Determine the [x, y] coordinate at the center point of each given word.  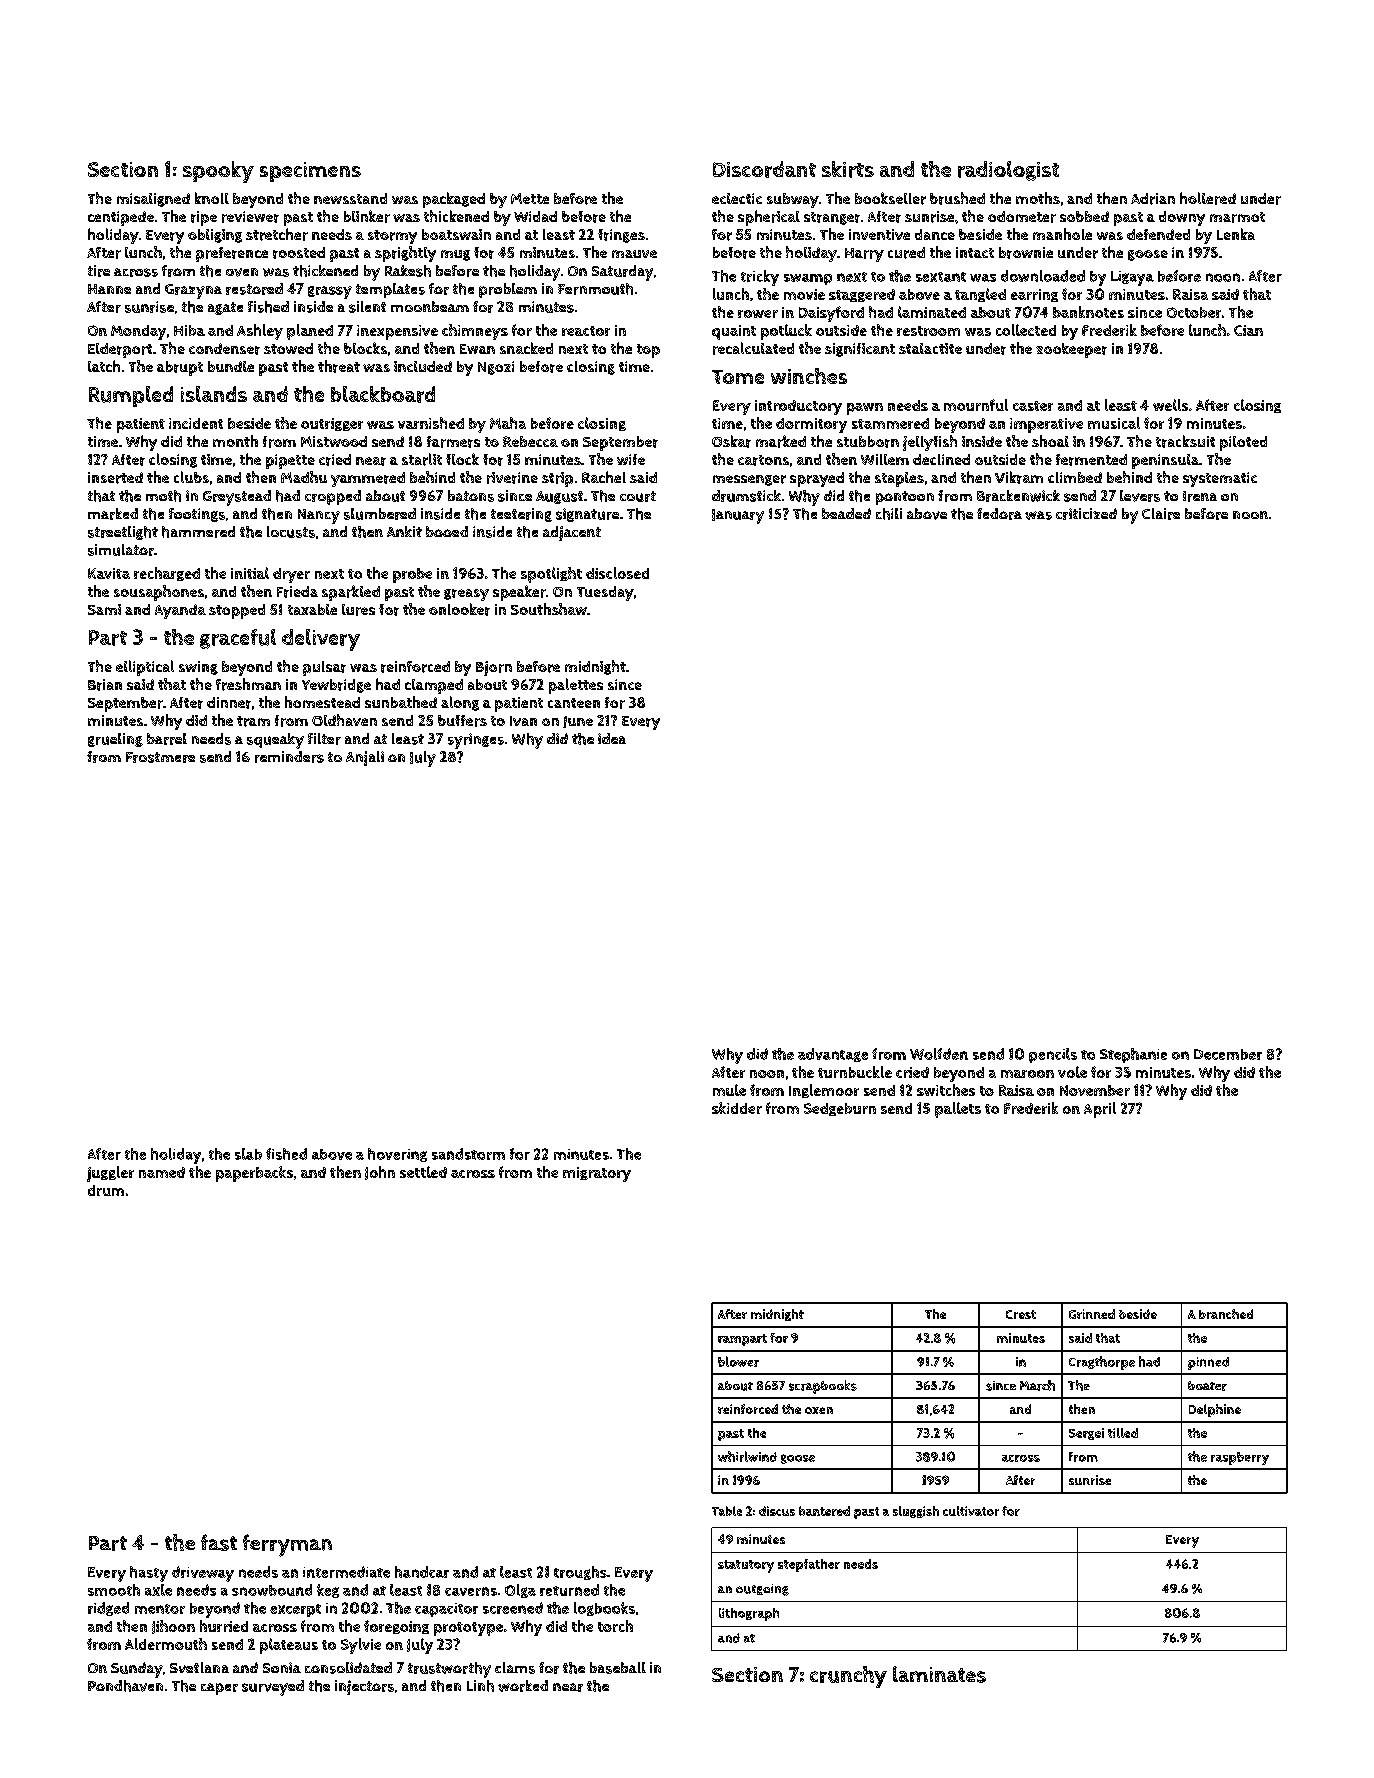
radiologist [1008, 171]
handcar [422, 1572]
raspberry [1240, 1458]
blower [738, 1361]
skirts [848, 169]
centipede [121, 218]
